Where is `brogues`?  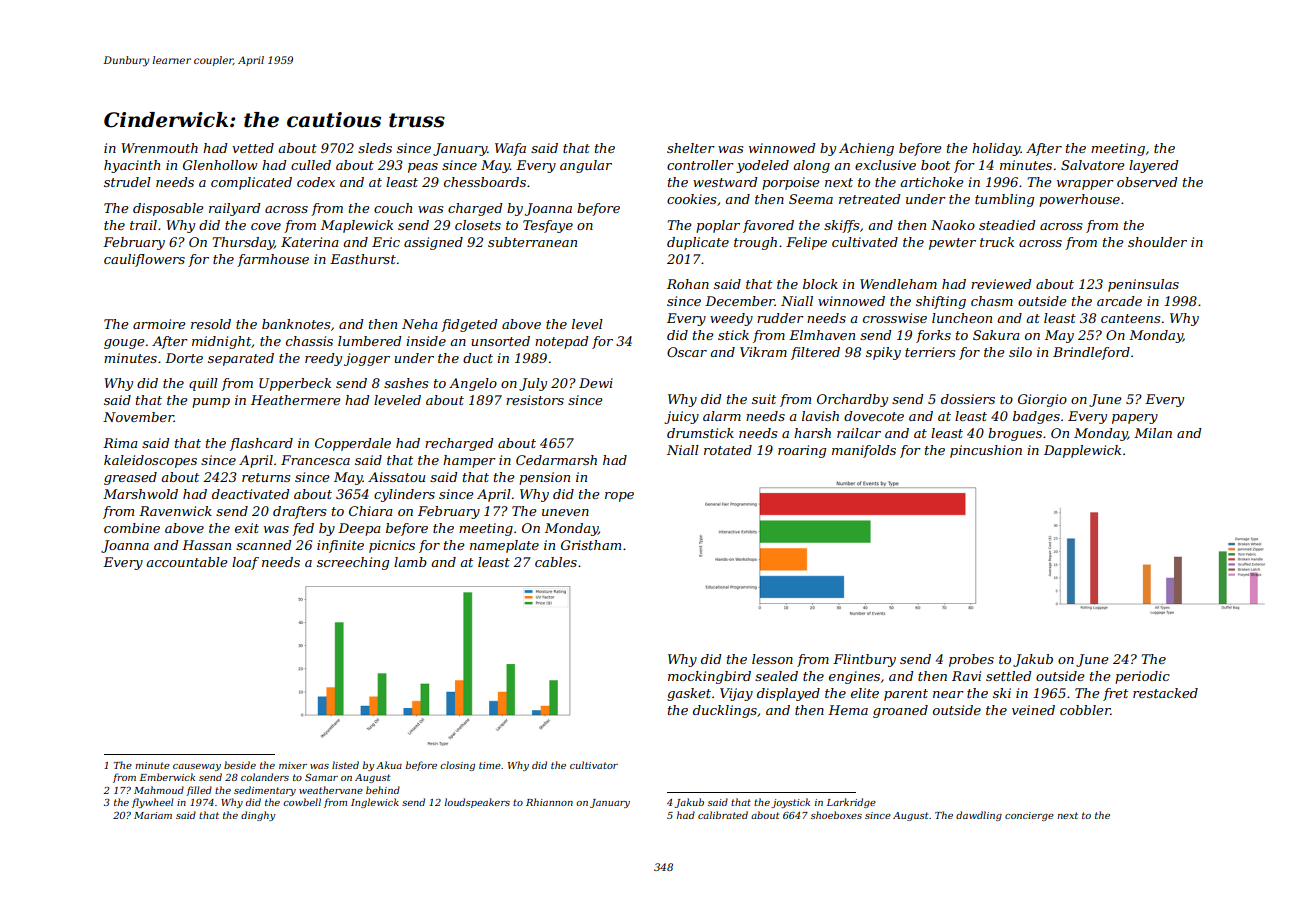 brogues is located at coordinates (1015, 434).
